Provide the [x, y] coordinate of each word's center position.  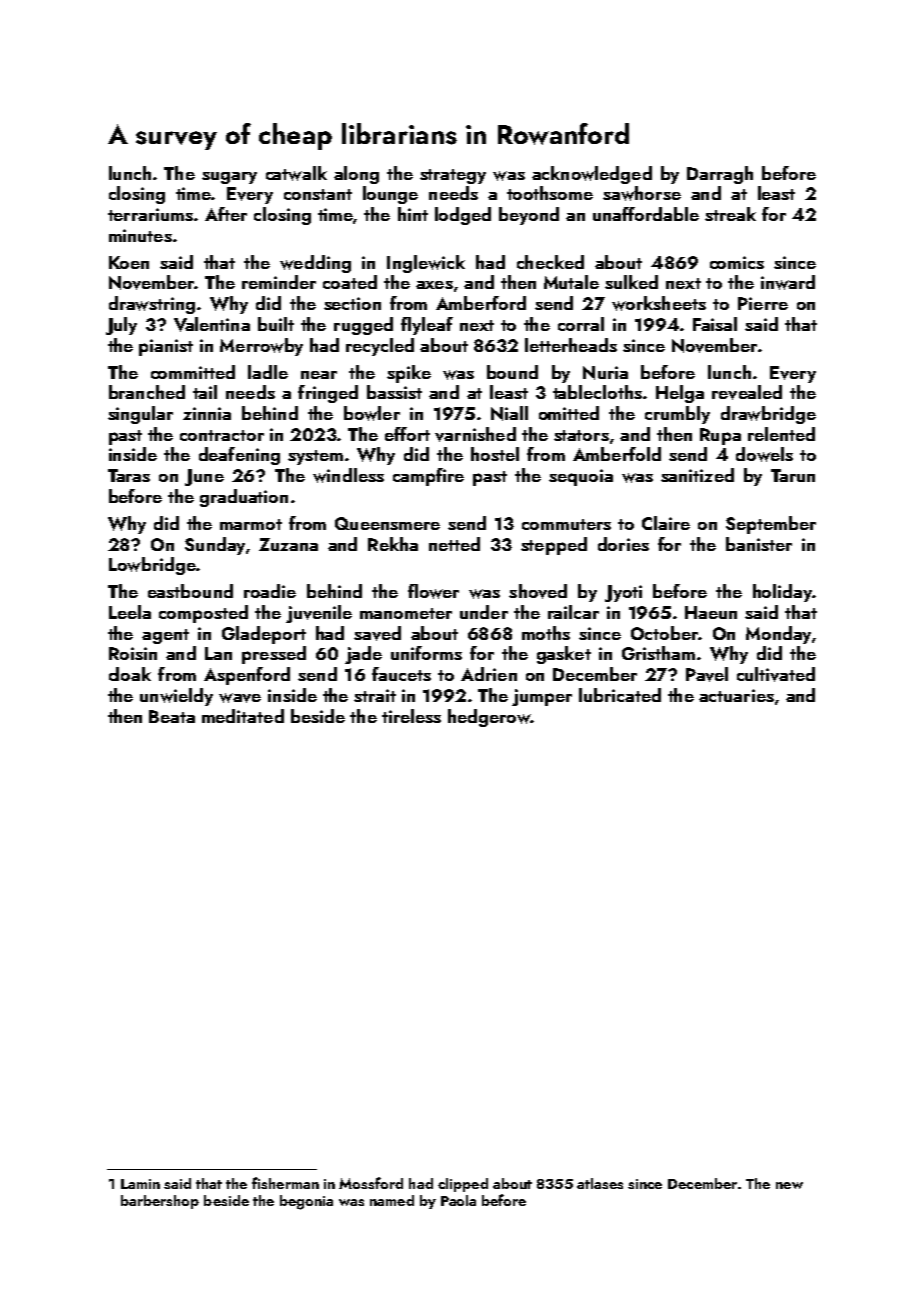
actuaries [736, 695]
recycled [380, 347]
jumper [542, 697]
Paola [458, 1200]
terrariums [150, 214]
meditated [243, 716]
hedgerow [489, 718]
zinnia [207, 413]
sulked [631, 282]
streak [730, 214]
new [789, 1185]
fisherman [285, 1183]
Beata [172, 716]
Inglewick [426, 264]
